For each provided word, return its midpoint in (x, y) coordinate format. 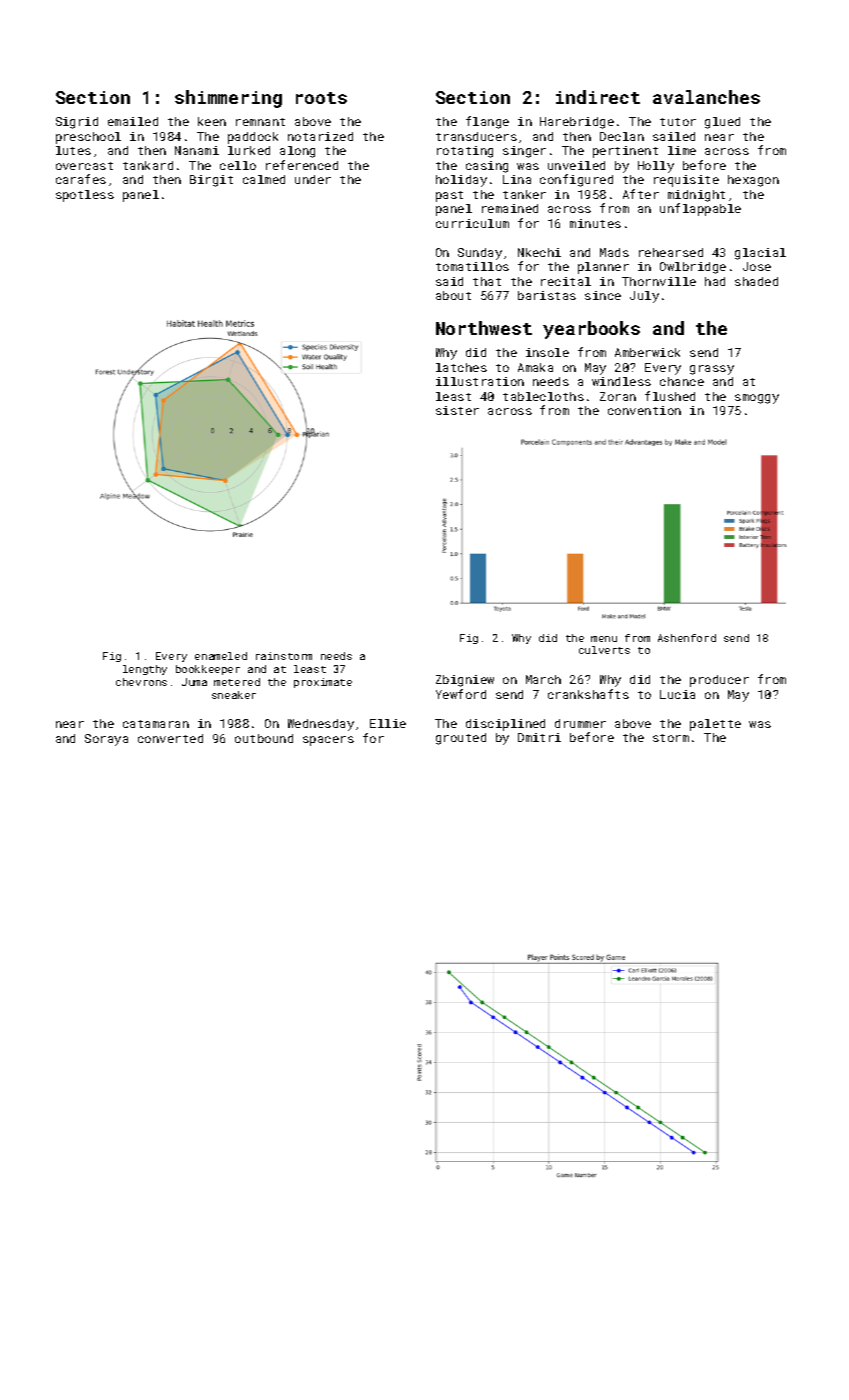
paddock (253, 138)
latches (461, 367)
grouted (461, 739)
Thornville (659, 281)
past (449, 196)
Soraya (106, 740)
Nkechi (539, 252)
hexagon (753, 181)
